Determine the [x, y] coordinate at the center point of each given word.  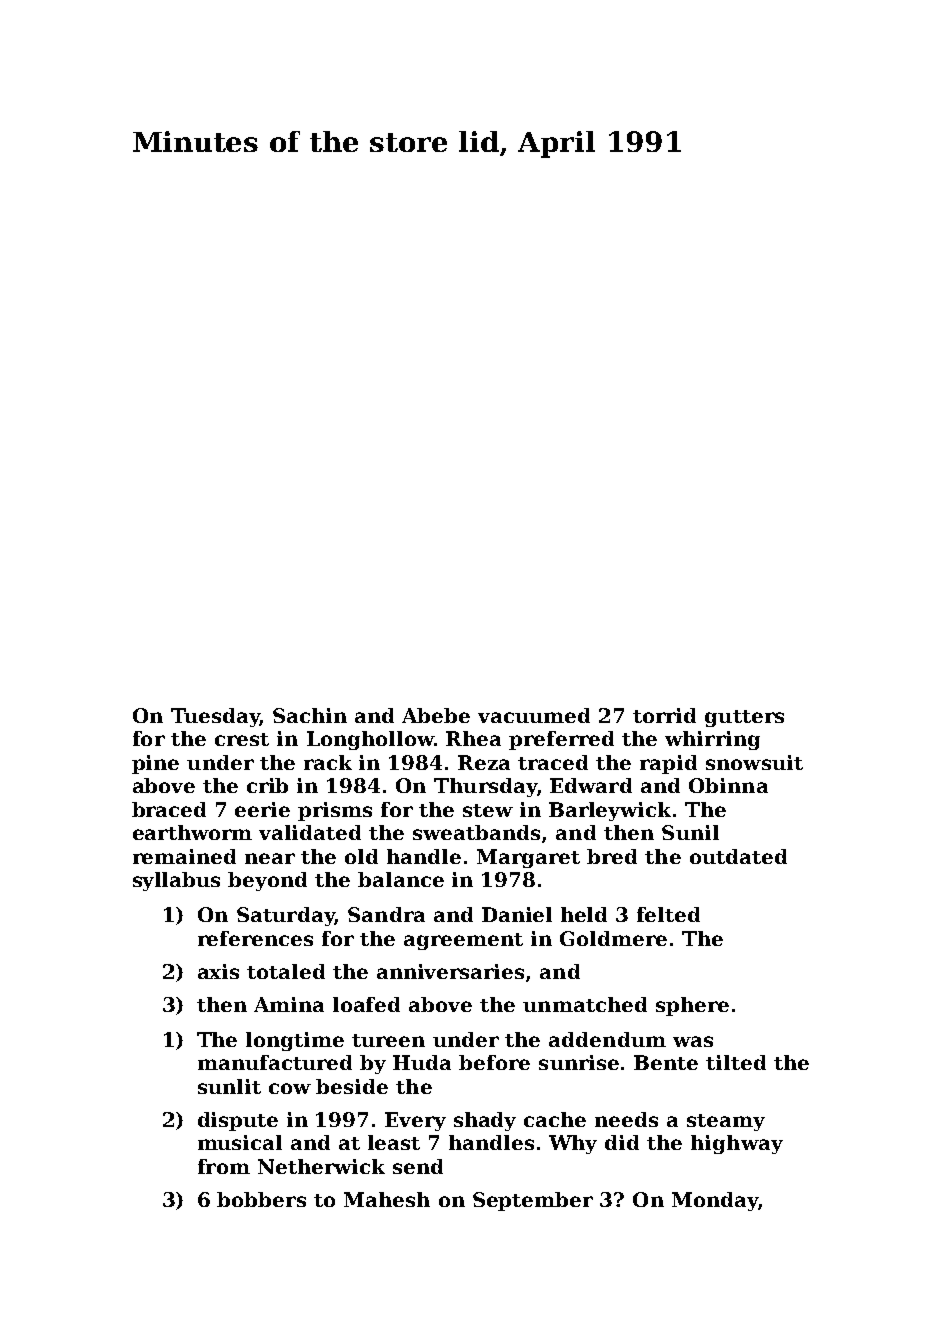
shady [485, 1121]
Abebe [436, 715]
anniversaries [450, 971]
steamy [726, 1122]
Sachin [310, 715]
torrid [664, 715]
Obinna [728, 785]
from [224, 1166]
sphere [692, 1006]
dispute [238, 1121]
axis [218, 971]
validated [310, 832]
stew [488, 810]
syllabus [176, 881]
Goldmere [613, 938]
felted [668, 914]
